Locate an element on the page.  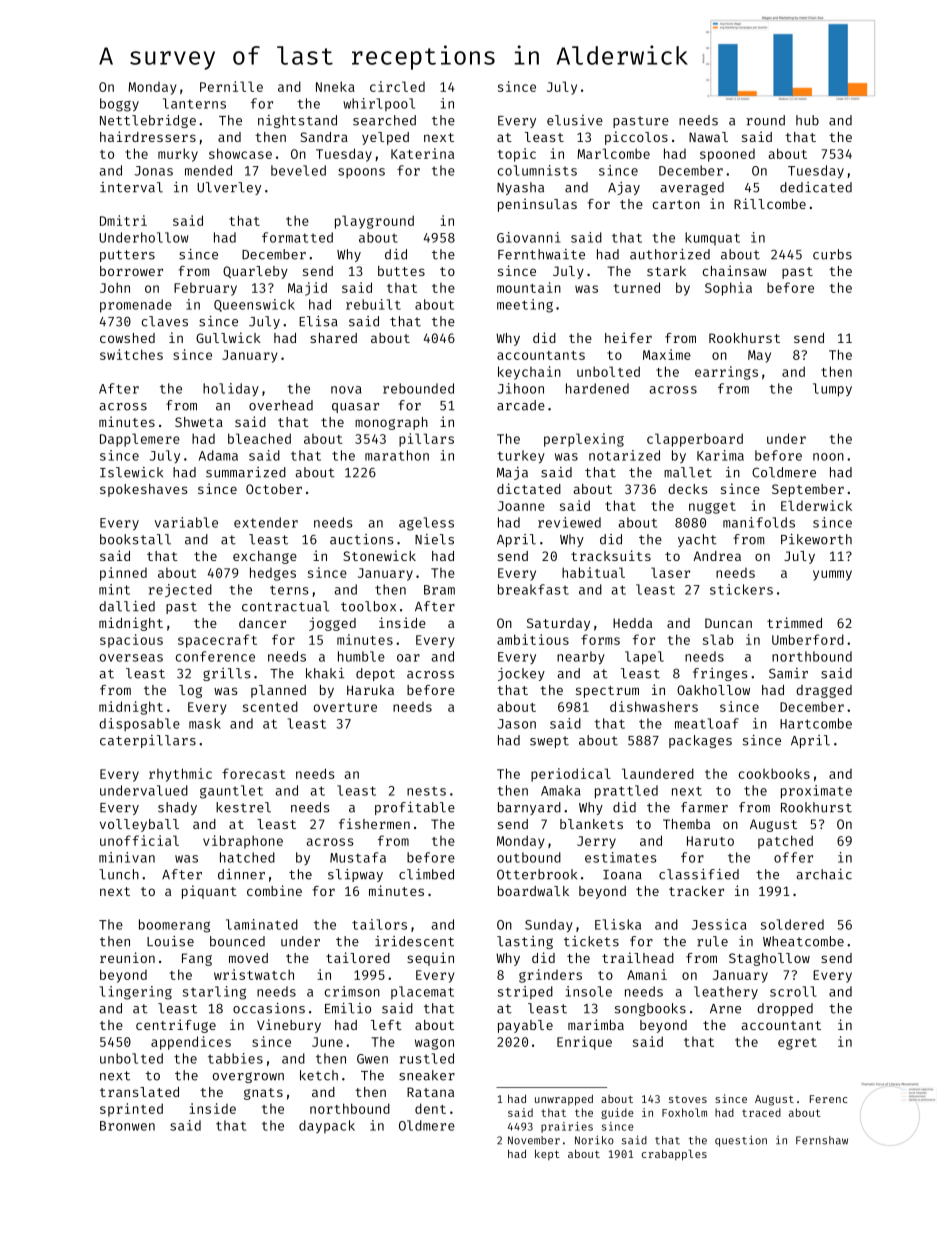
Bronwen is located at coordinates (127, 1126).
